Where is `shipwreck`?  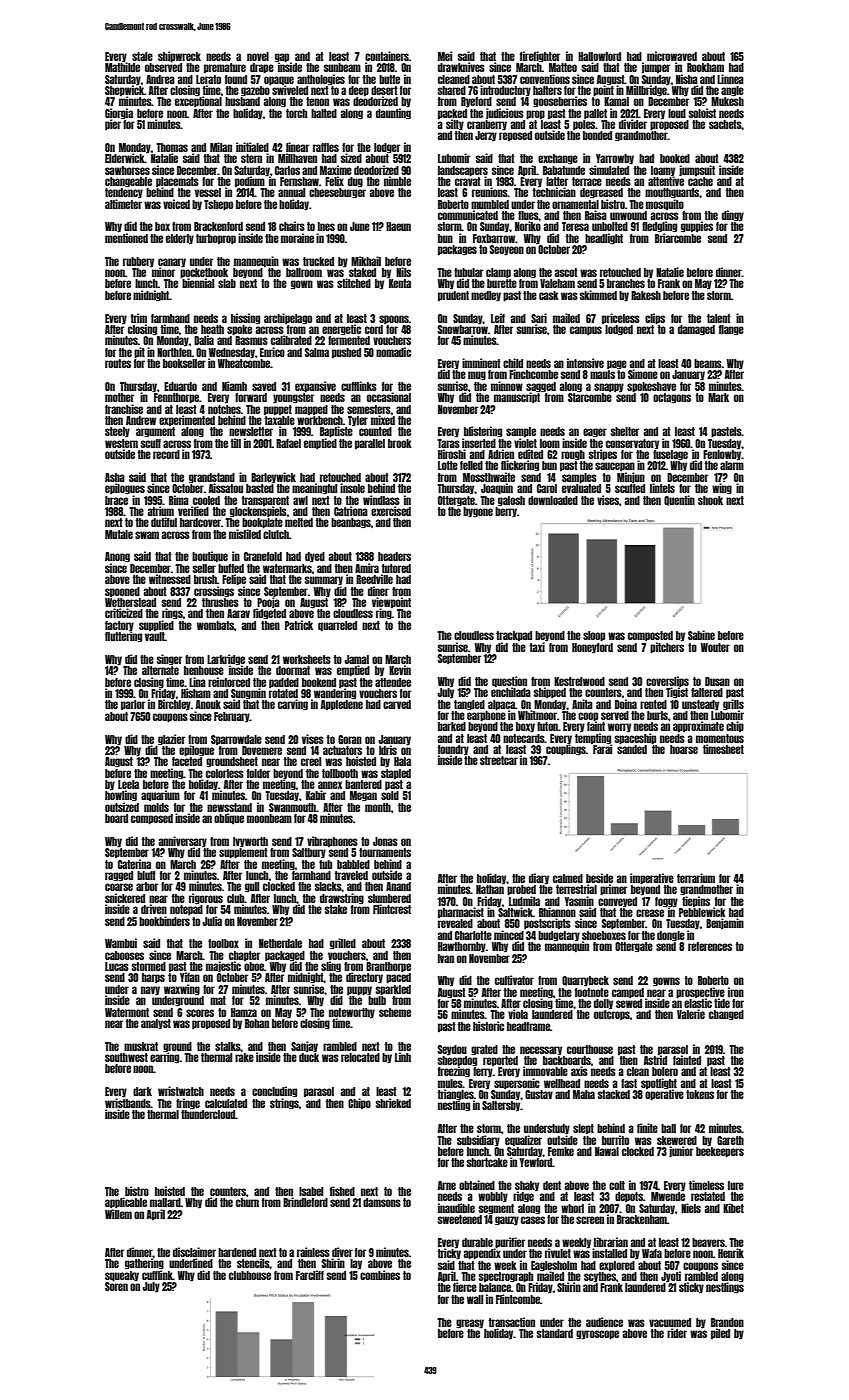
shipwreck is located at coordinates (179, 57).
